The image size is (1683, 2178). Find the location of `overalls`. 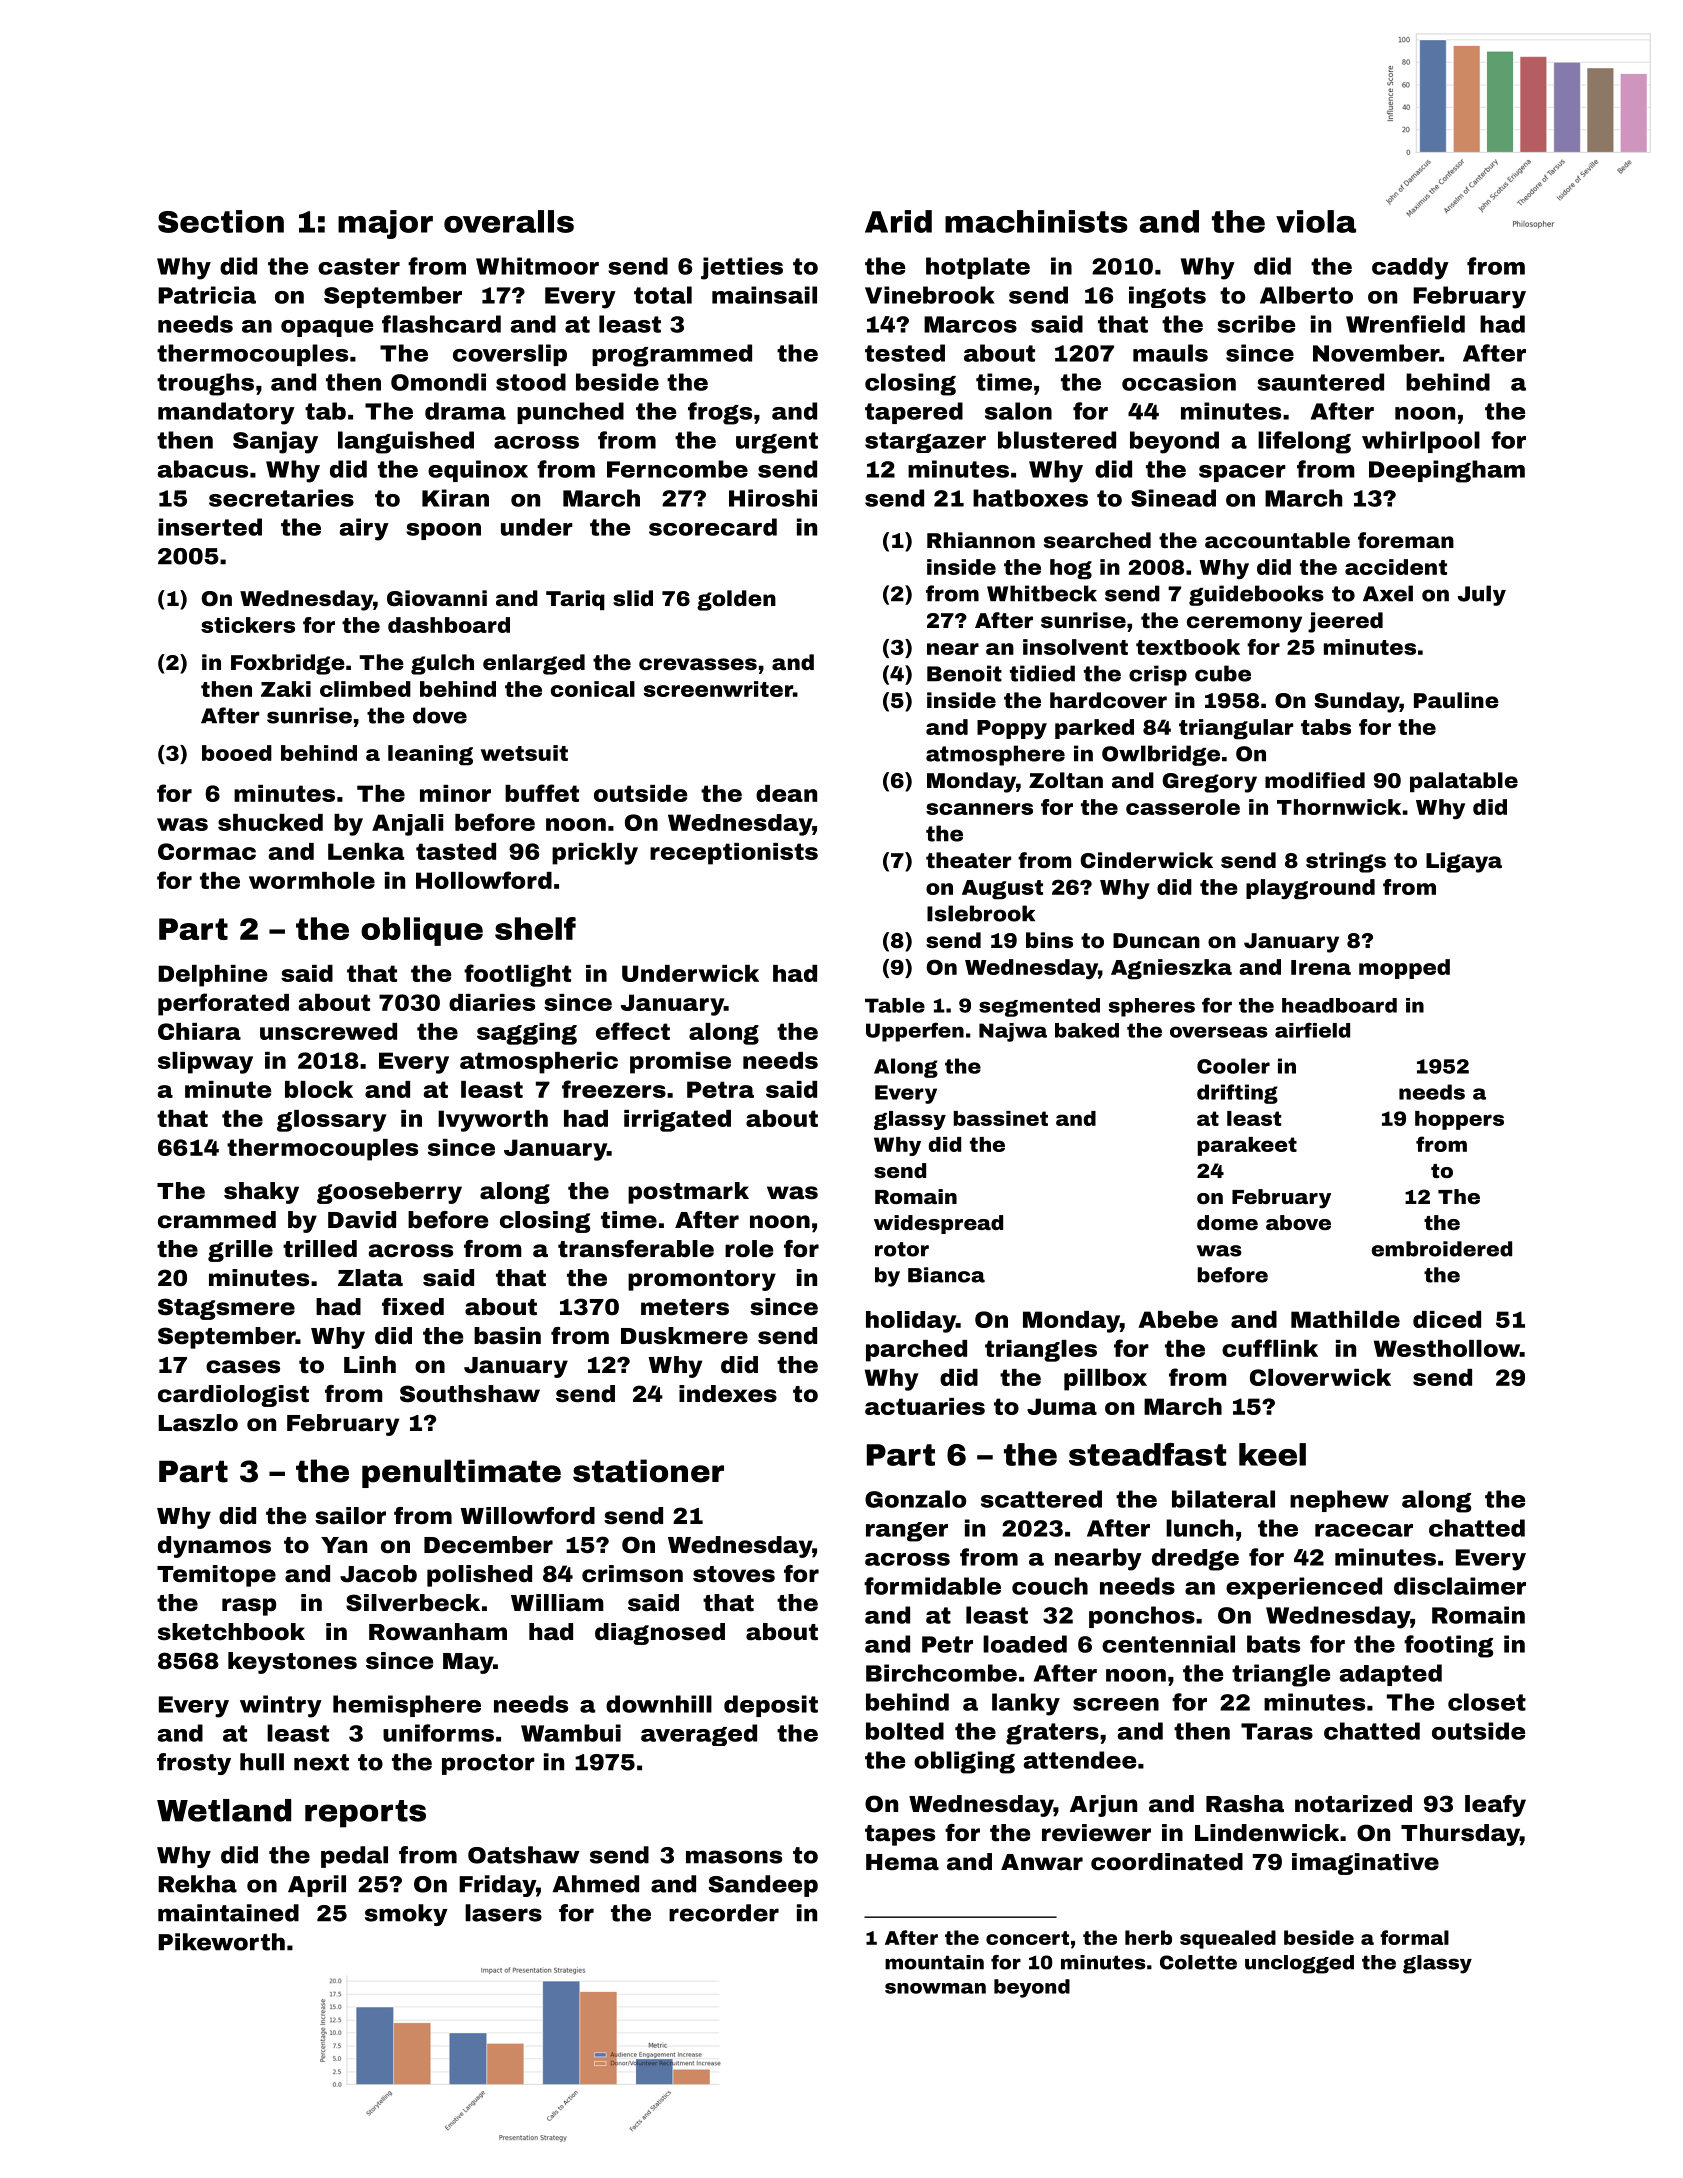

overalls is located at coordinates (509, 221).
